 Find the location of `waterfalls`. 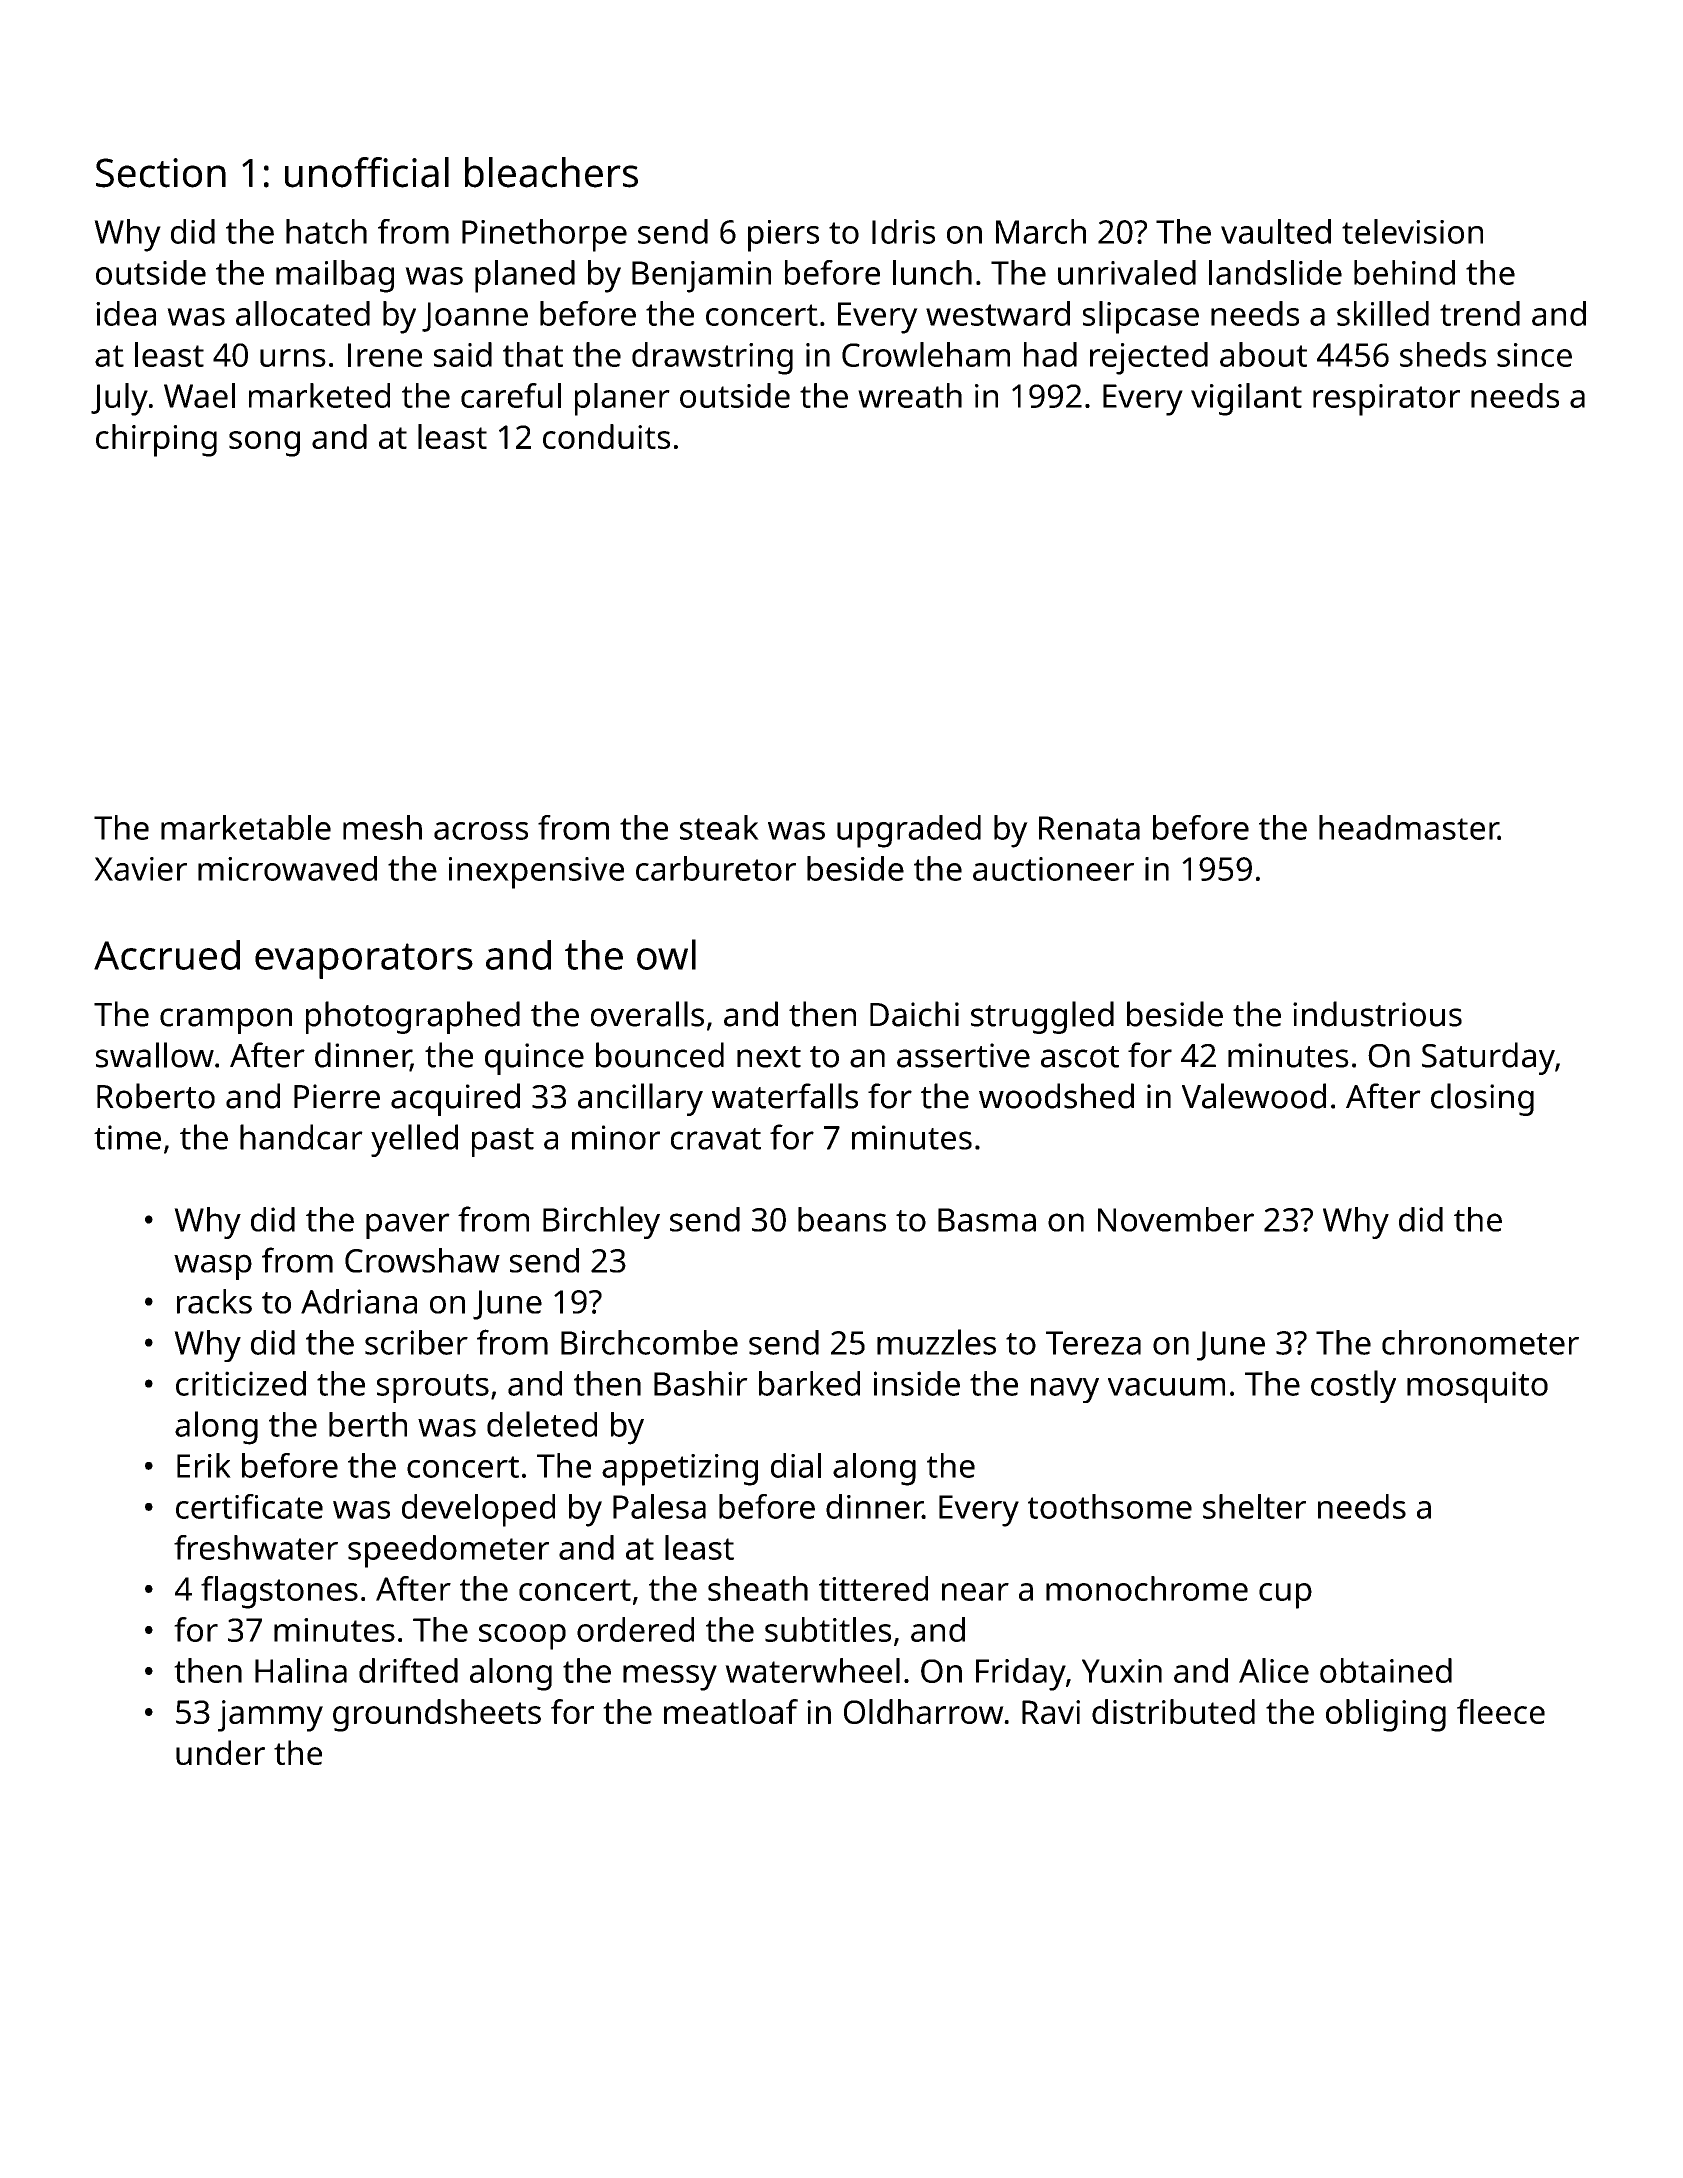

waterfalls is located at coordinates (785, 1096).
